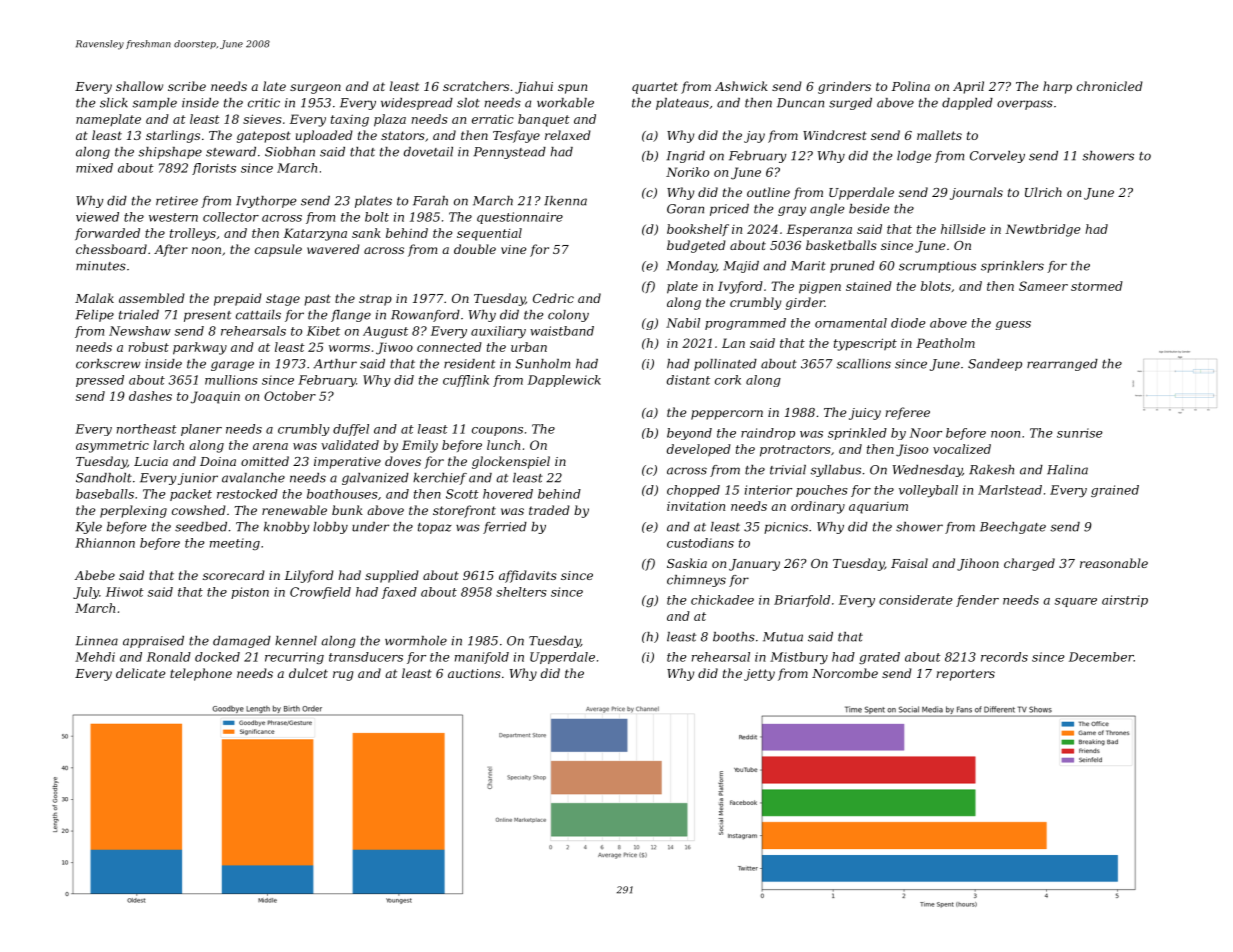 The height and width of the screenshot is (952, 1233). I want to click on packet, so click(191, 495).
